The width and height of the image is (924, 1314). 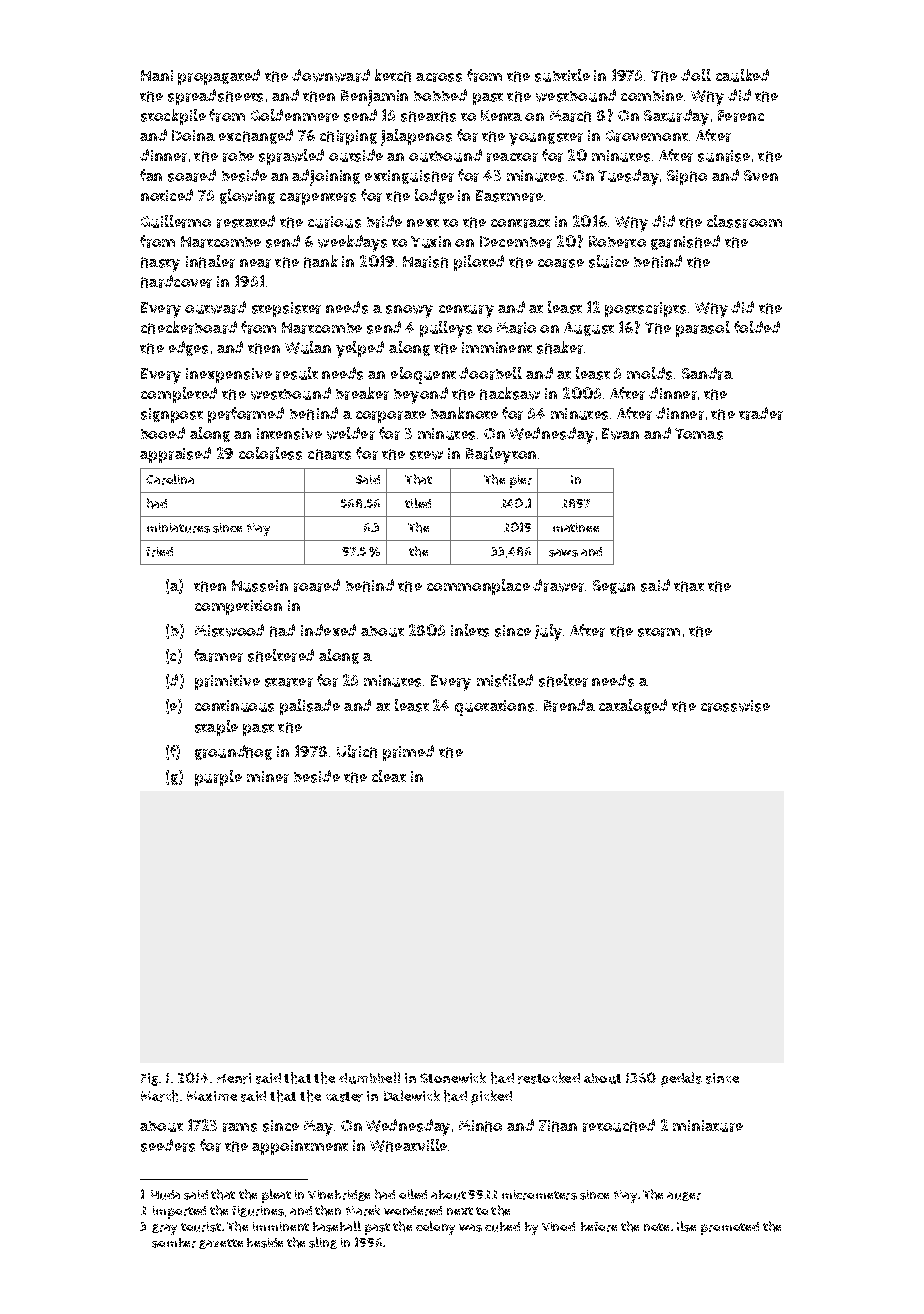 What do you see at coordinates (478, 587) in the image?
I see `commonplace` at bounding box center [478, 587].
